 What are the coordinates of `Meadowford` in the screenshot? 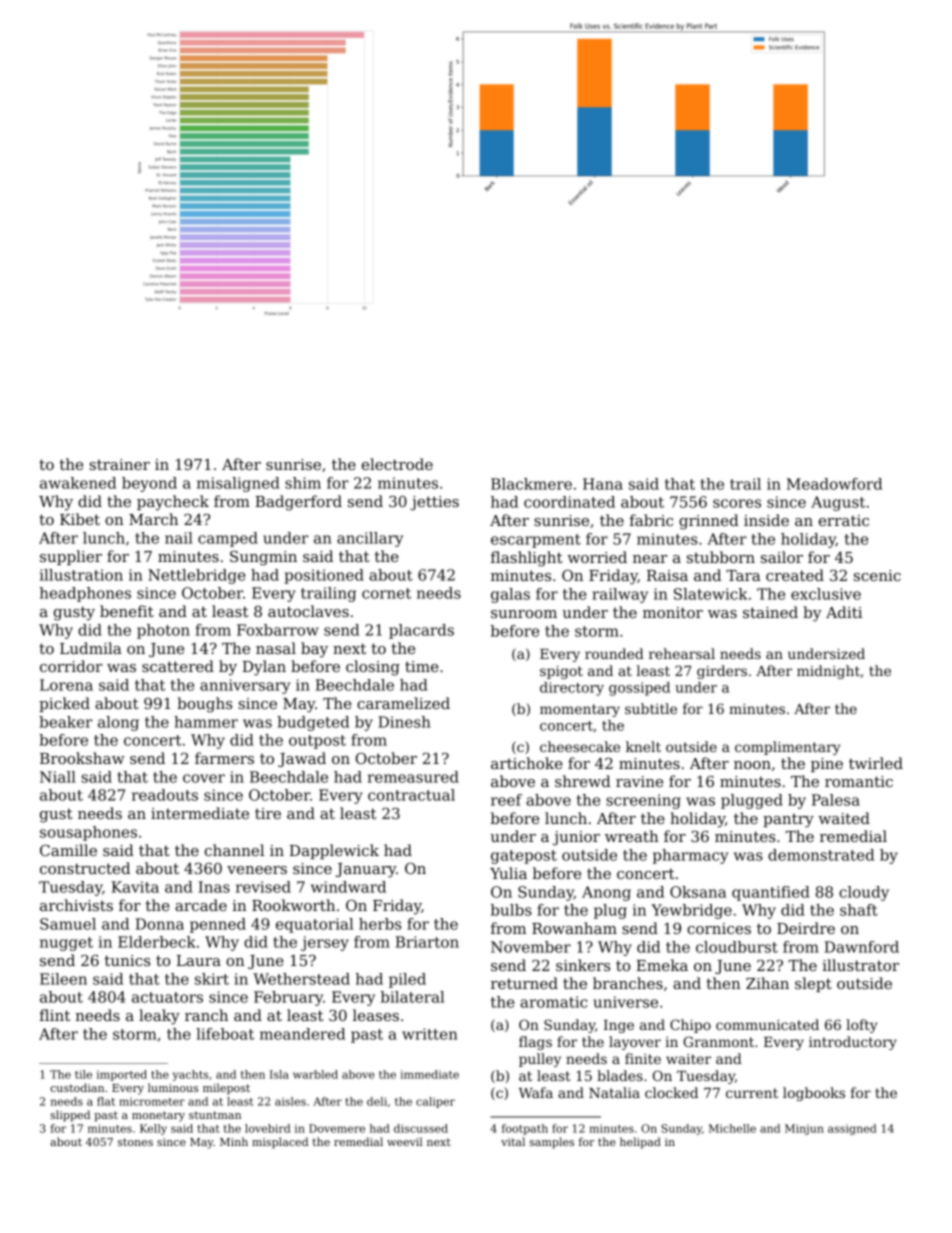 It's located at (834, 484).
